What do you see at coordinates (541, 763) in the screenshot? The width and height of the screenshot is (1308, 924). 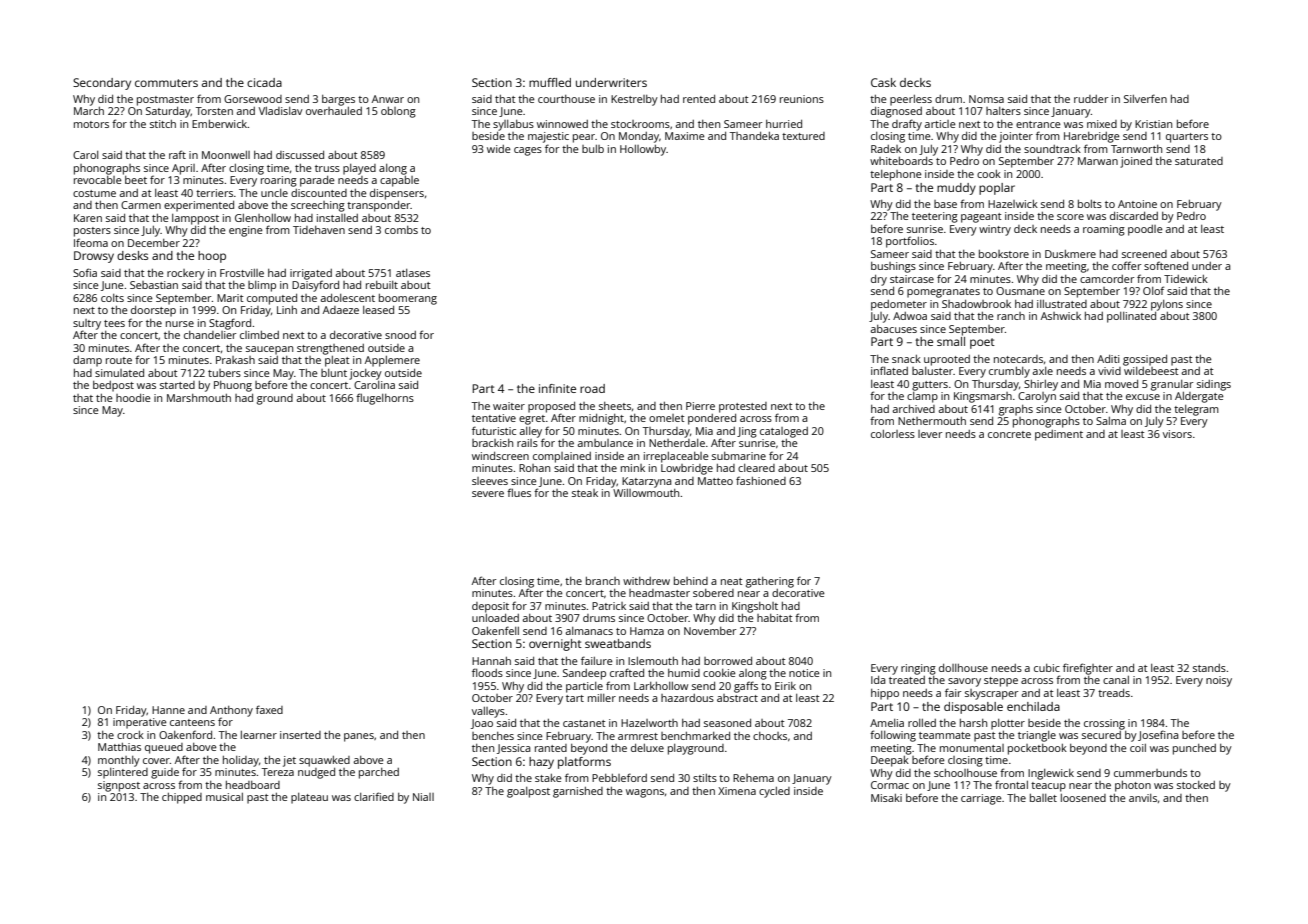 I see `hazy` at bounding box center [541, 763].
